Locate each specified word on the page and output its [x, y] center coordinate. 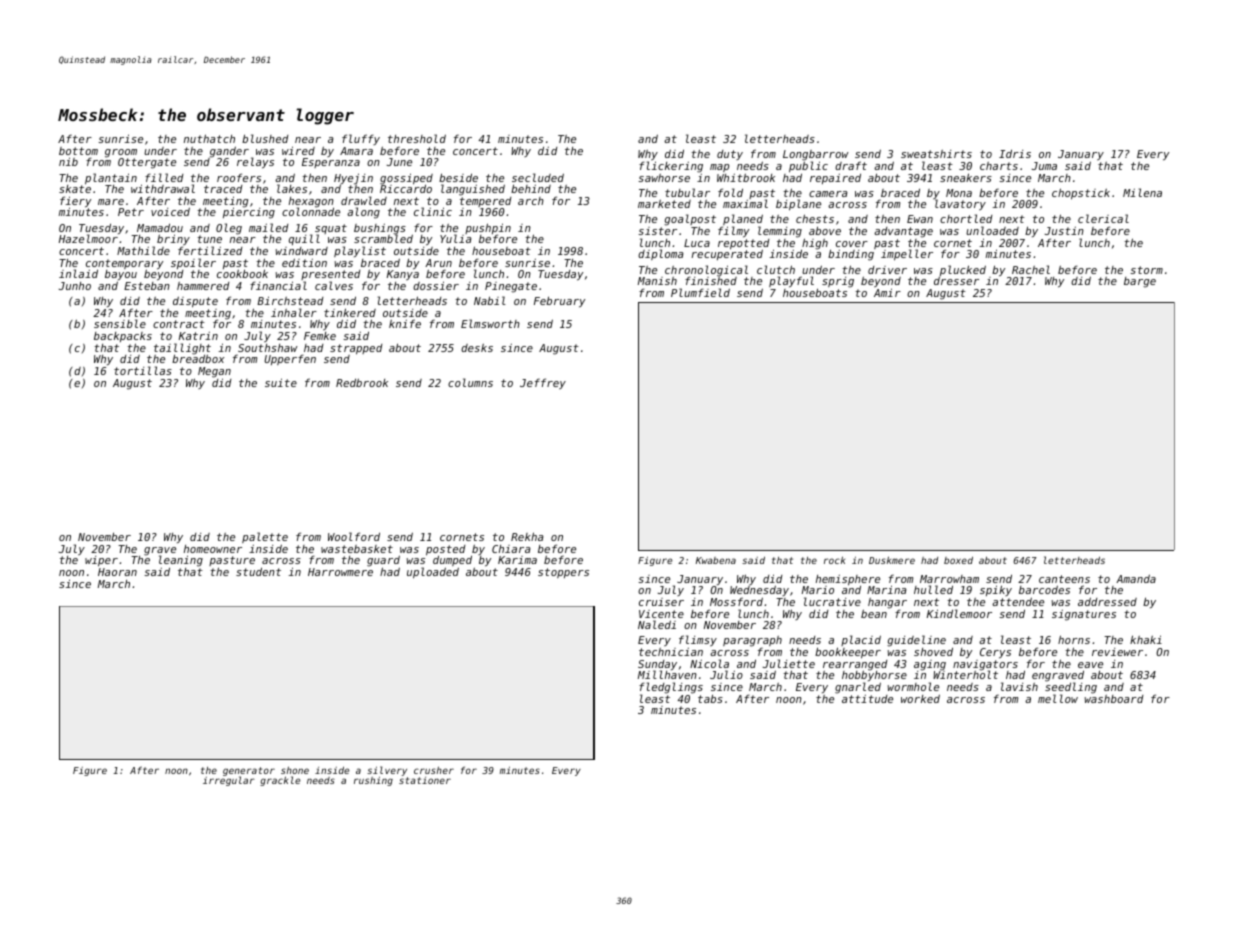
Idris [1015, 154]
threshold [417, 138]
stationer [425, 780]
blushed [265, 138]
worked [920, 698]
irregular [229, 781]
